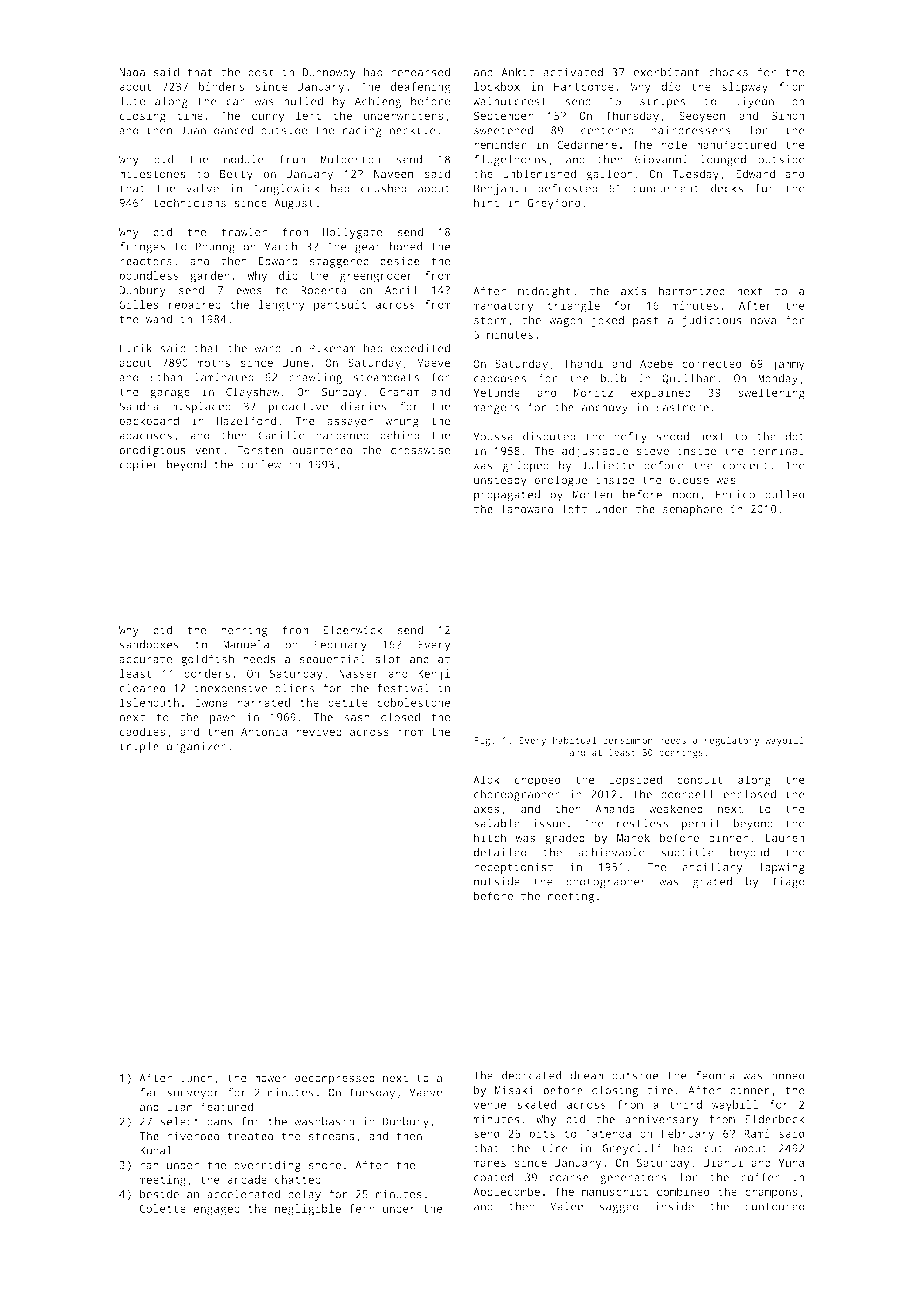  Describe the element at coordinates (351, 159) in the screenshot. I see `Mulberton` at that location.
